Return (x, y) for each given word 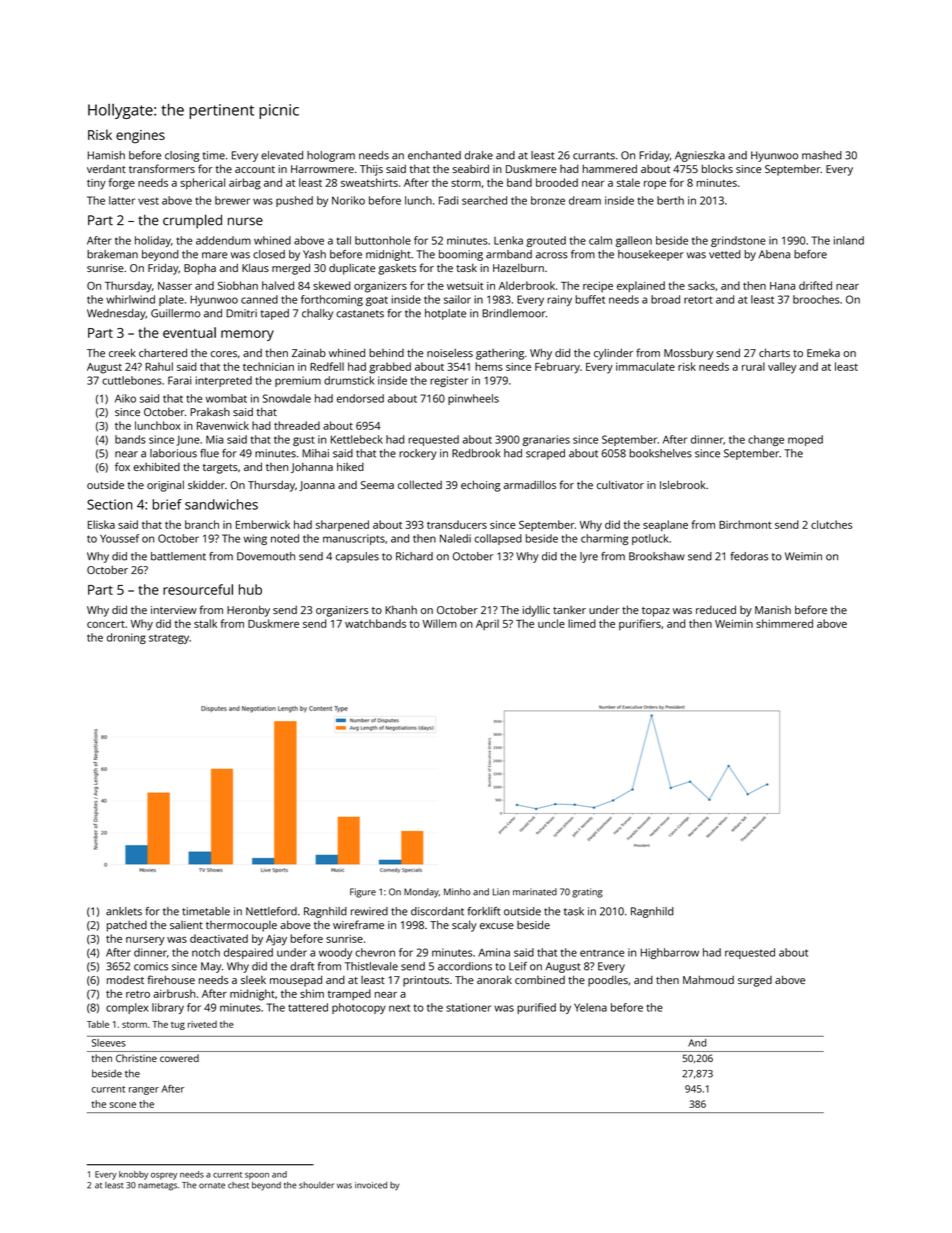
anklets (124, 911)
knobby (133, 1175)
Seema (377, 485)
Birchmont (745, 524)
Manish (773, 610)
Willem (440, 623)
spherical (202, 183)
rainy (559, 300)
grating (587, 893)
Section (109, 504)
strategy (169, 639)
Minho (457, 892)
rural (753, 366)
